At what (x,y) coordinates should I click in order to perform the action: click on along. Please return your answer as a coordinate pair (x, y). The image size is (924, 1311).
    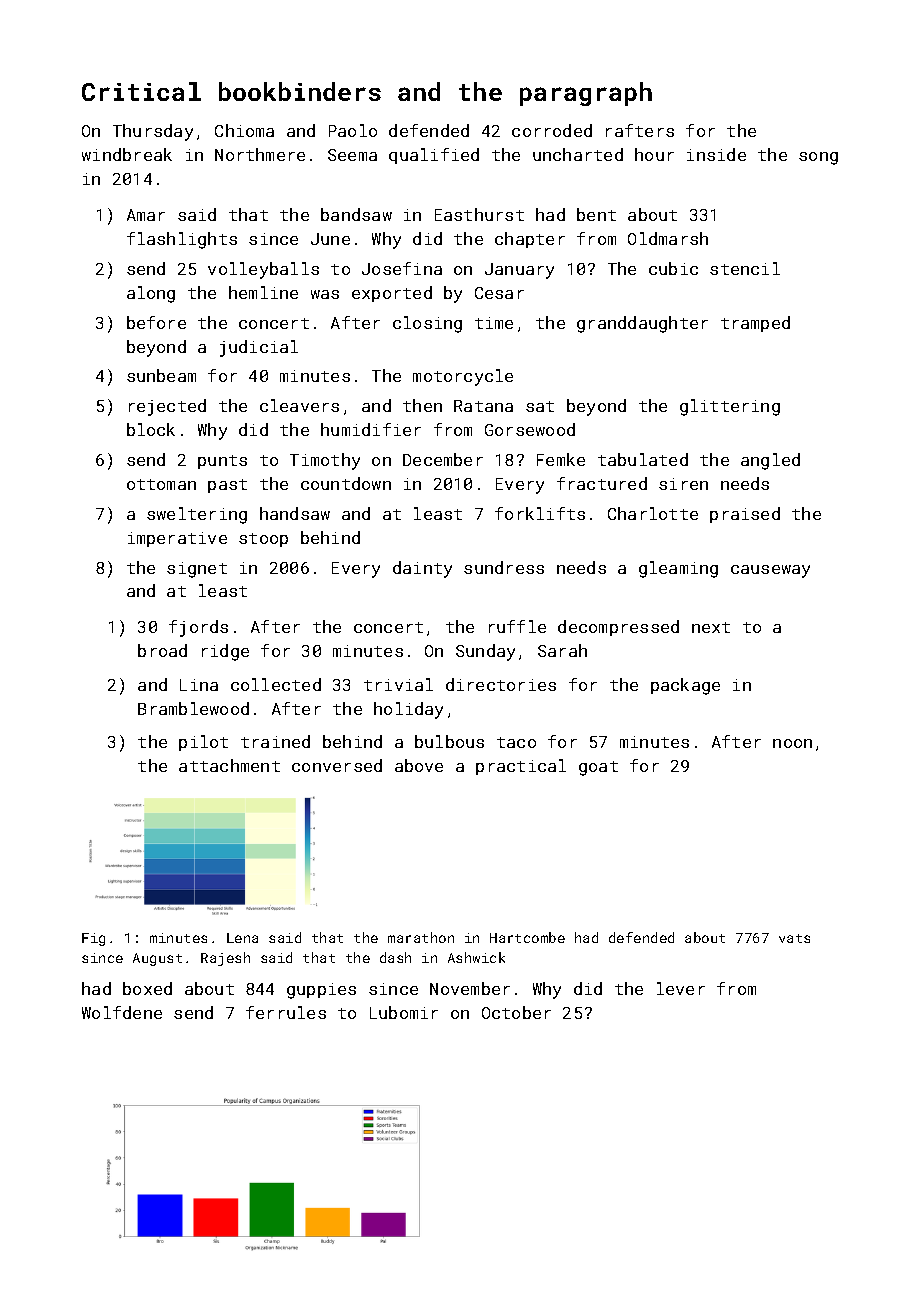
    Looking at the image, I should click on (151, 294).
